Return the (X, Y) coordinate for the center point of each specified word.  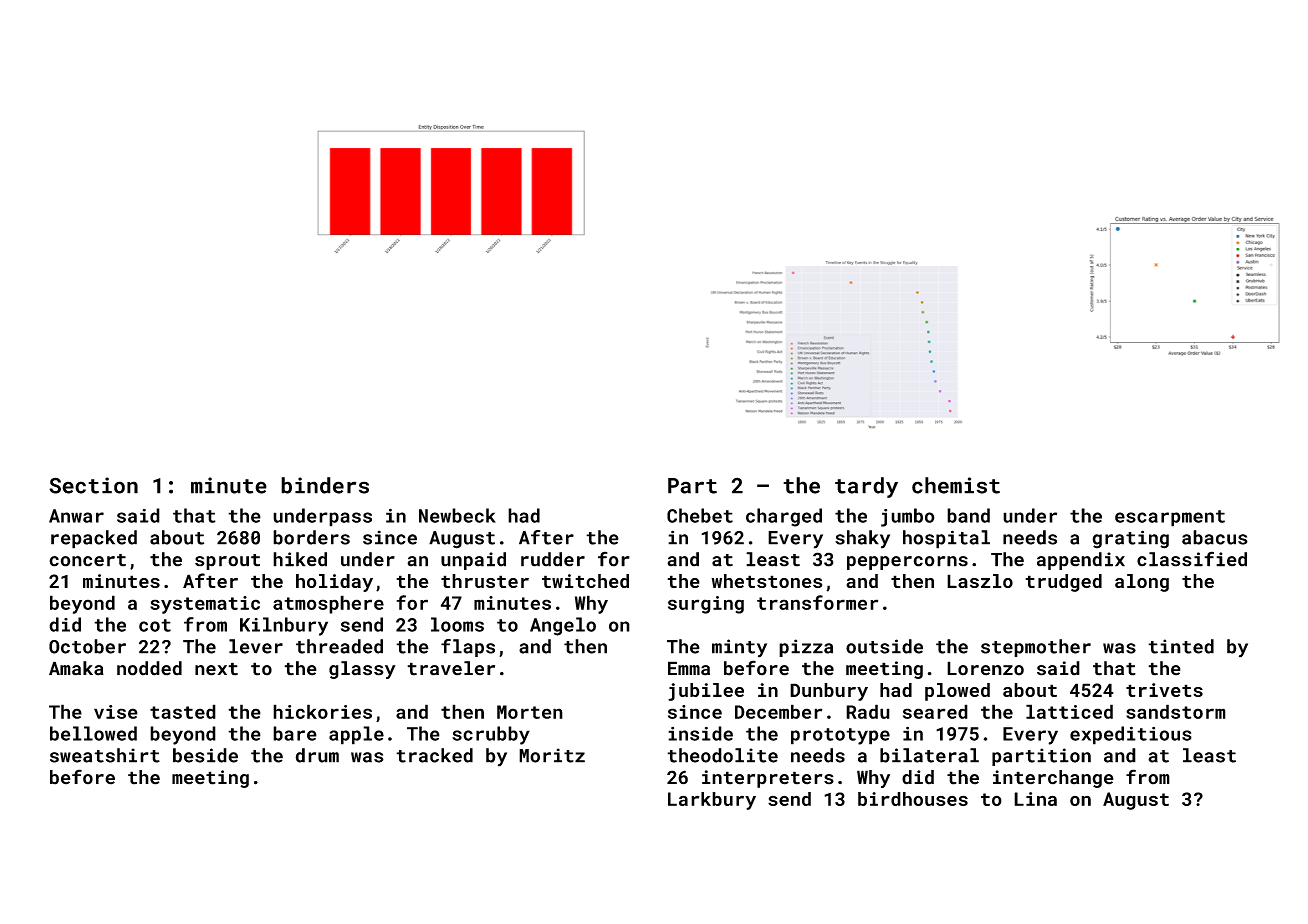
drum (317, 755)
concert (87, 560)
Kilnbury (284, 626)
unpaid (473, 561)
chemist (956, 485)
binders (325, 485)
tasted (183, 711)
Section (93, 485)
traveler (451, 668)
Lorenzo (985, 668)
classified (1192, 559)
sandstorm (1176, 711)
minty (739, 648)
